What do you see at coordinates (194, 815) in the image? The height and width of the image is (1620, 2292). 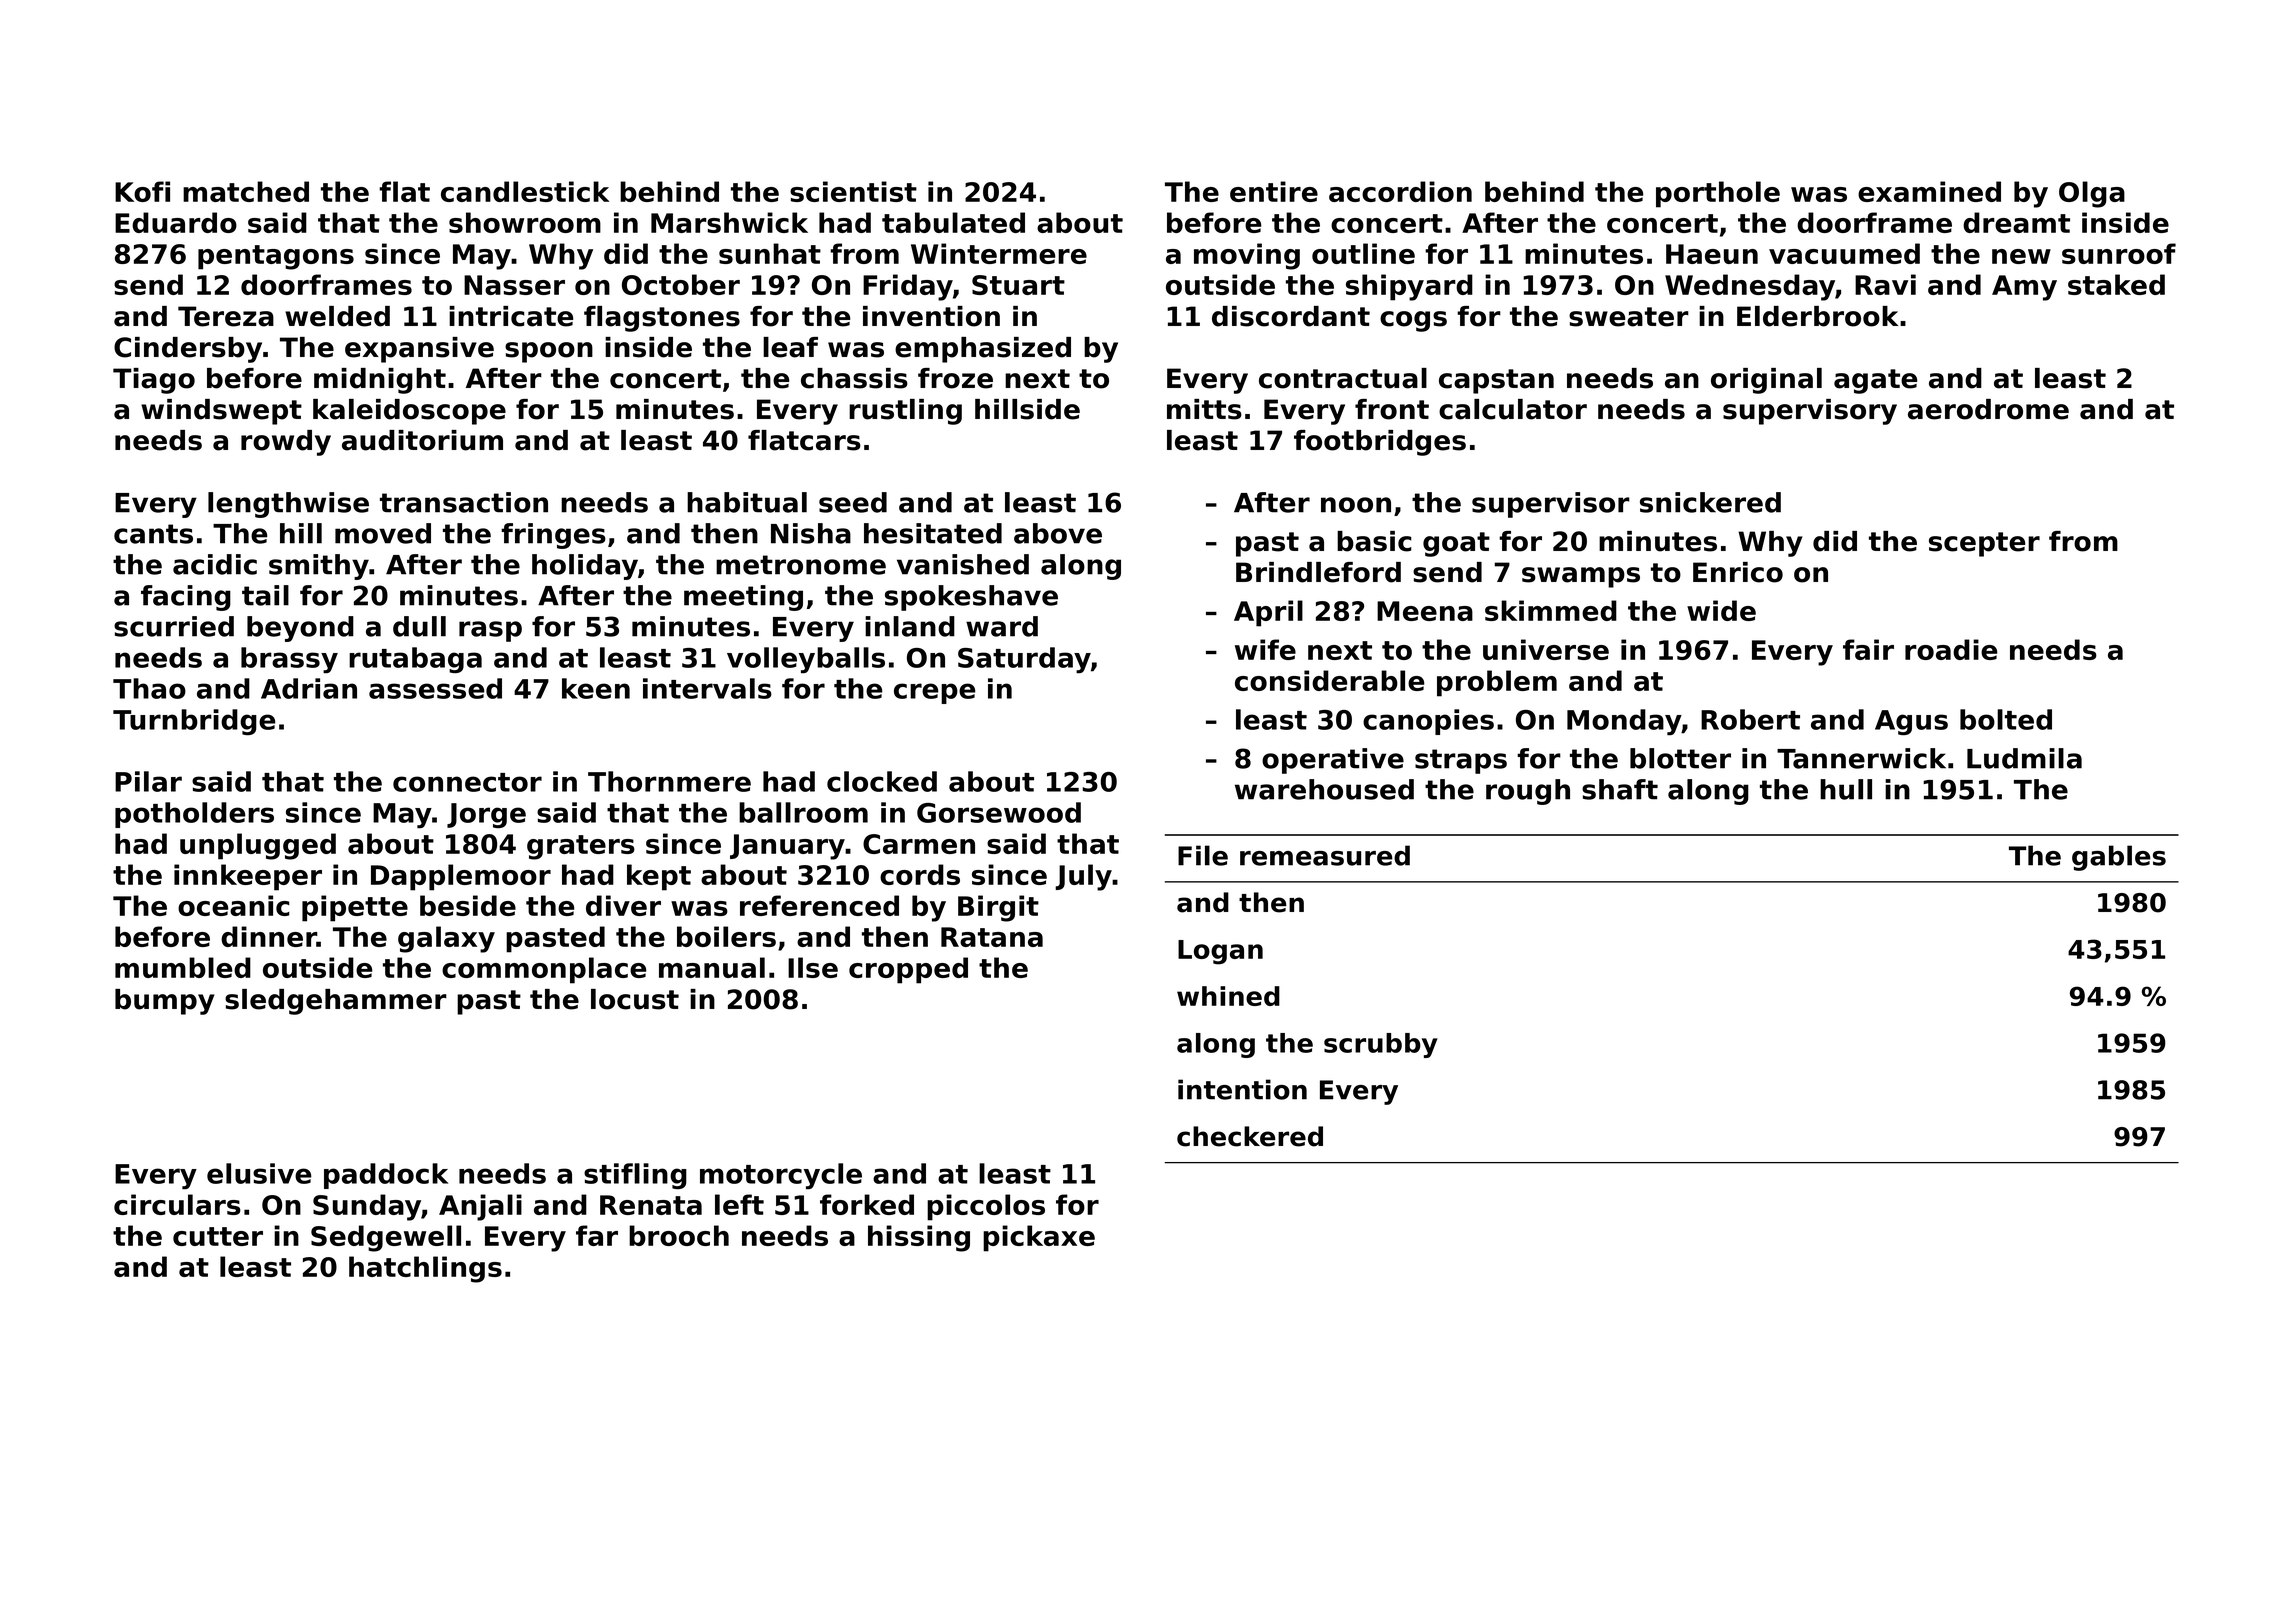 I see `potholders` at bounding box center [194, 815].
